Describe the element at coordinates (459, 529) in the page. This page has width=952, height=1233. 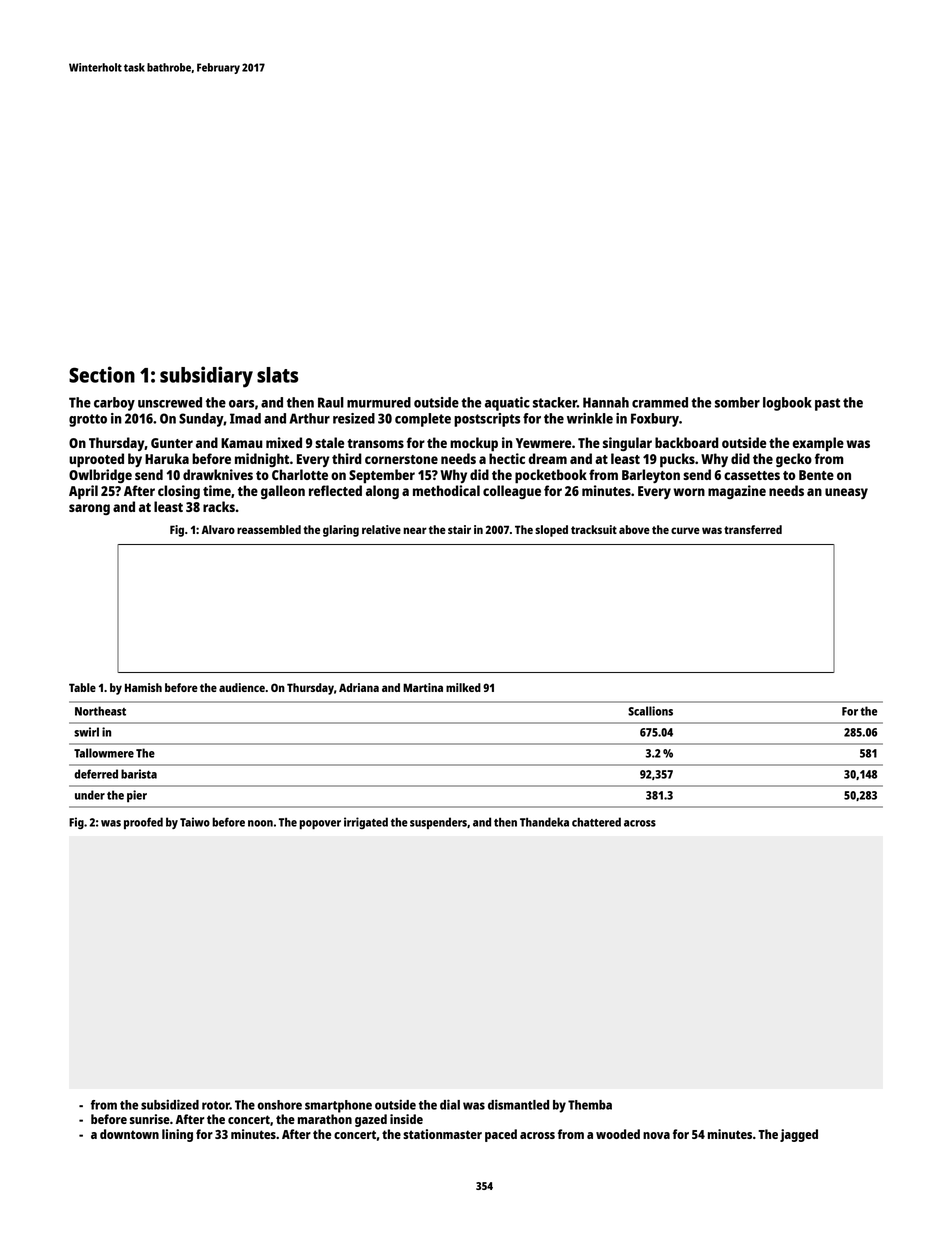
I see `stair` at that location.
